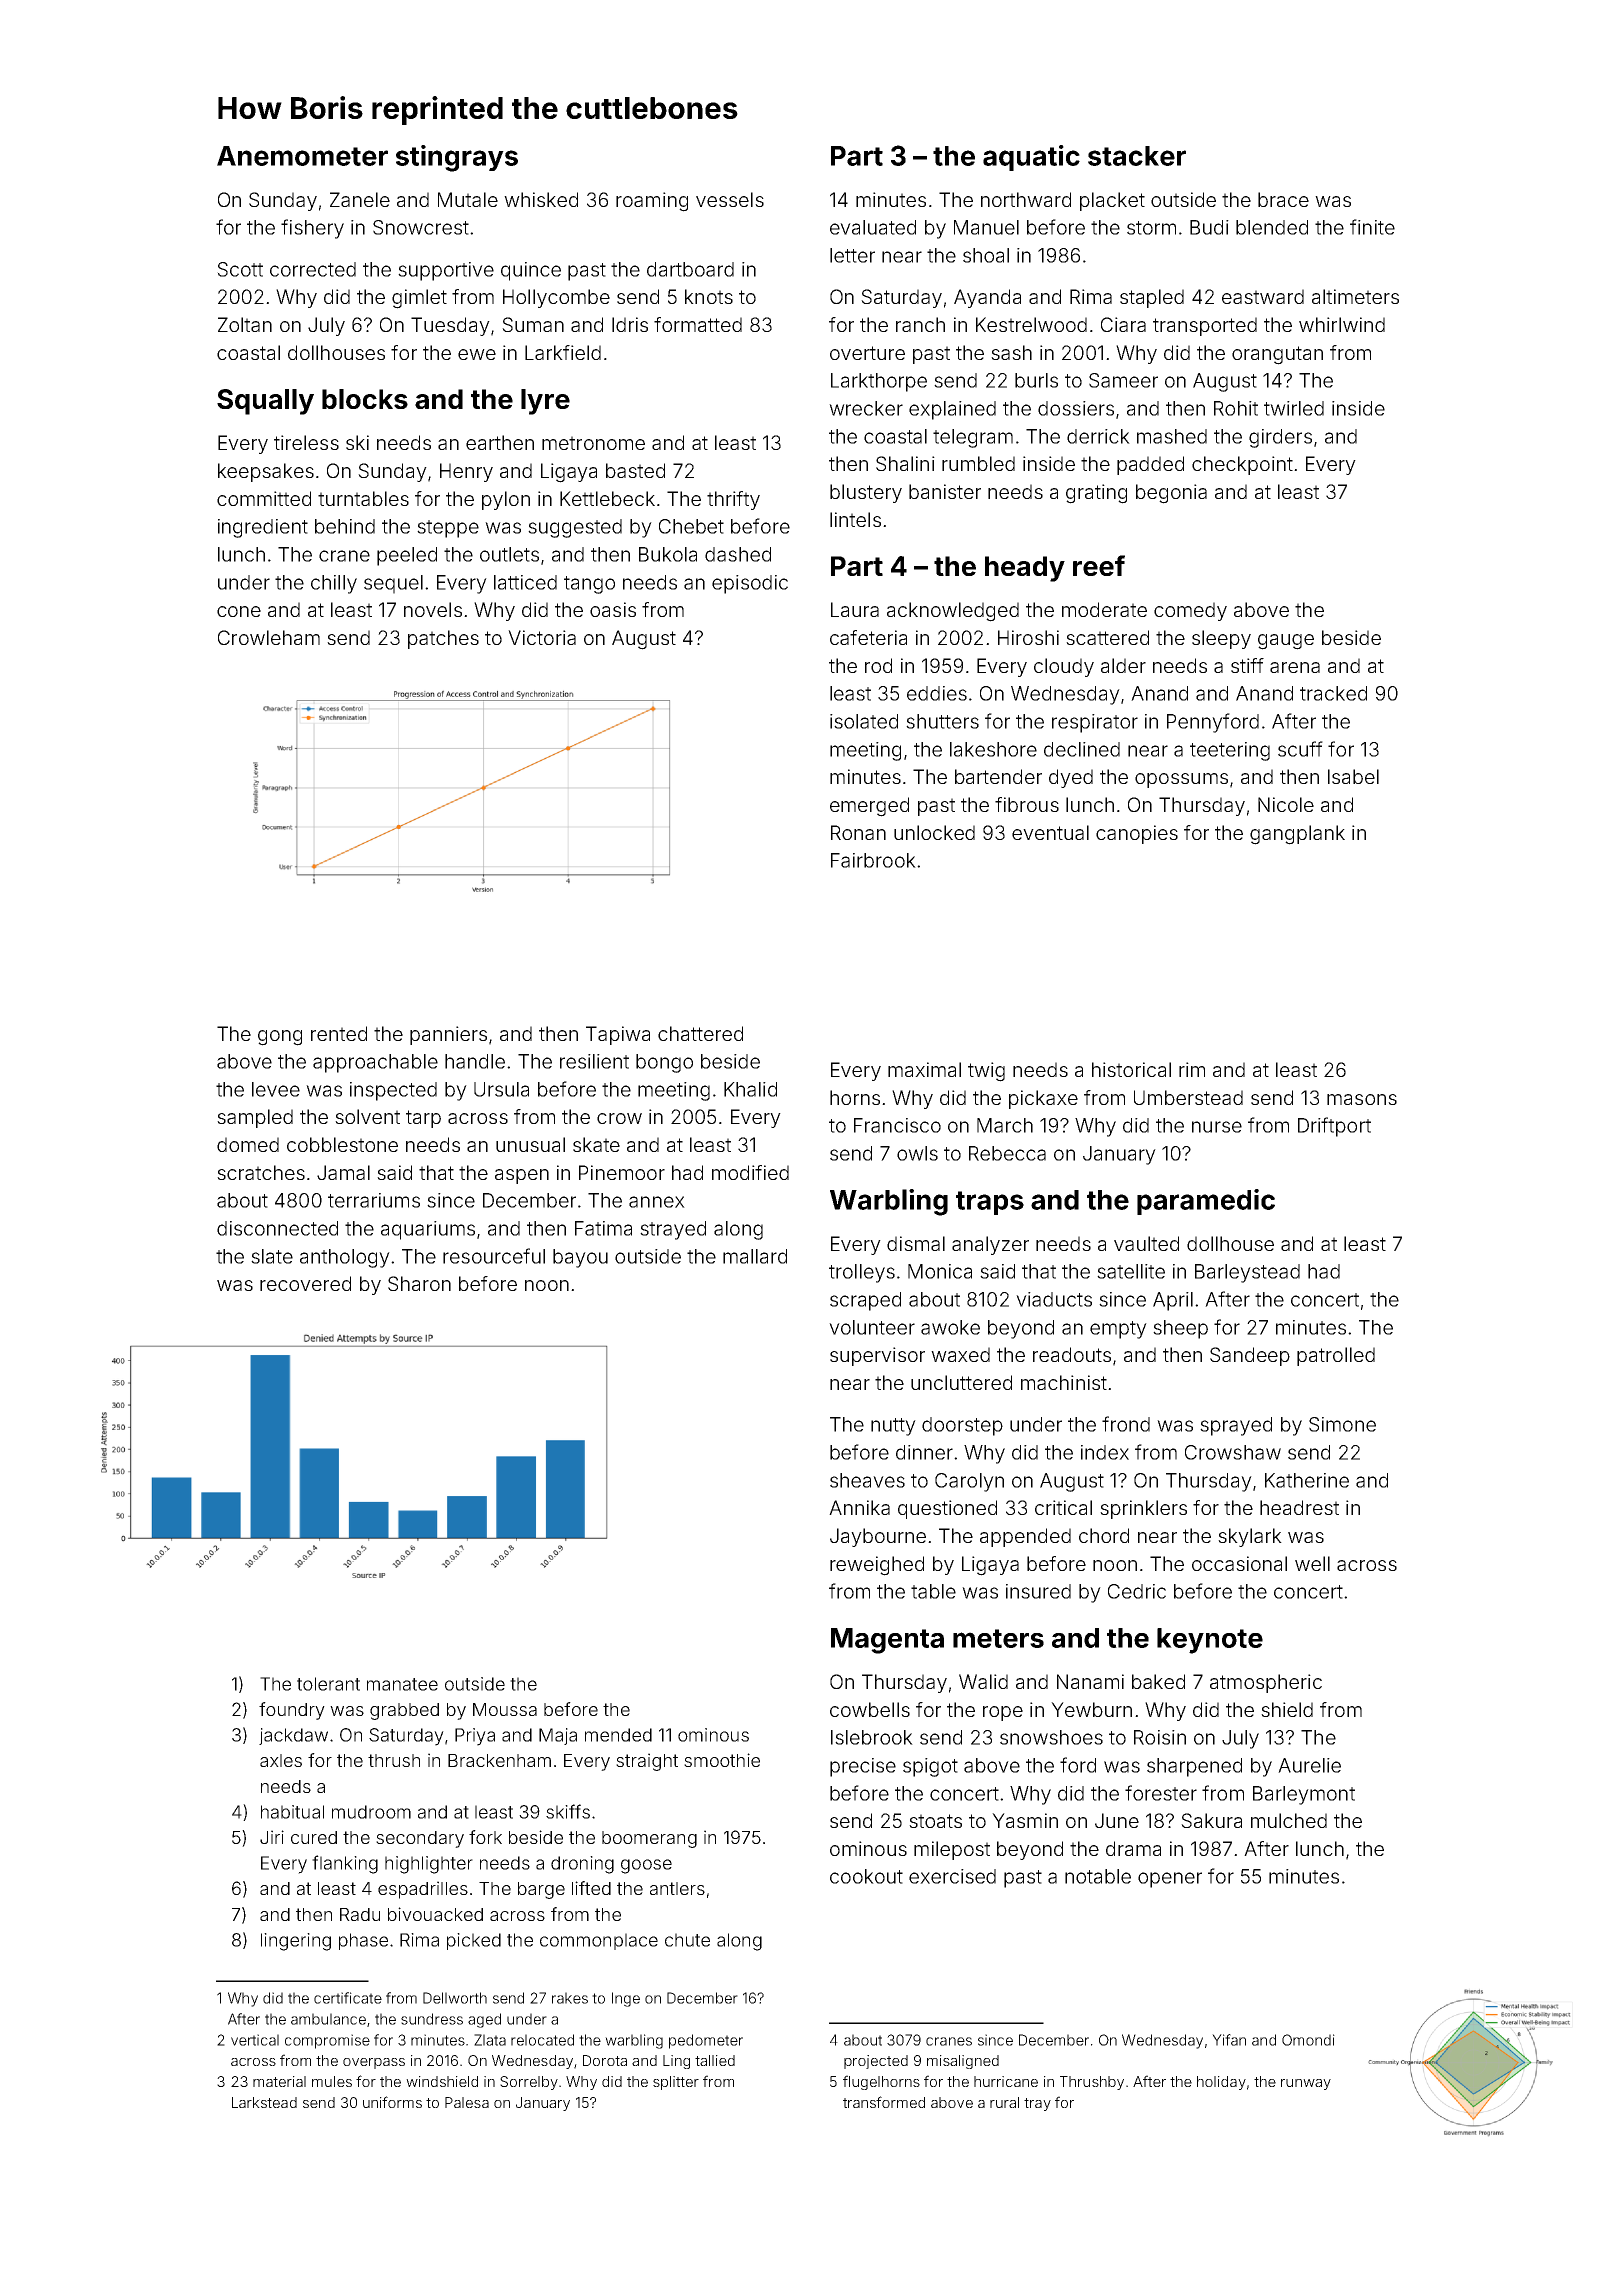 Image resolution: width=1620 pixels, height=2292 pixels. Describe the element at coordinates (392, 2102) in the image. I see `uniforms` at that location.
